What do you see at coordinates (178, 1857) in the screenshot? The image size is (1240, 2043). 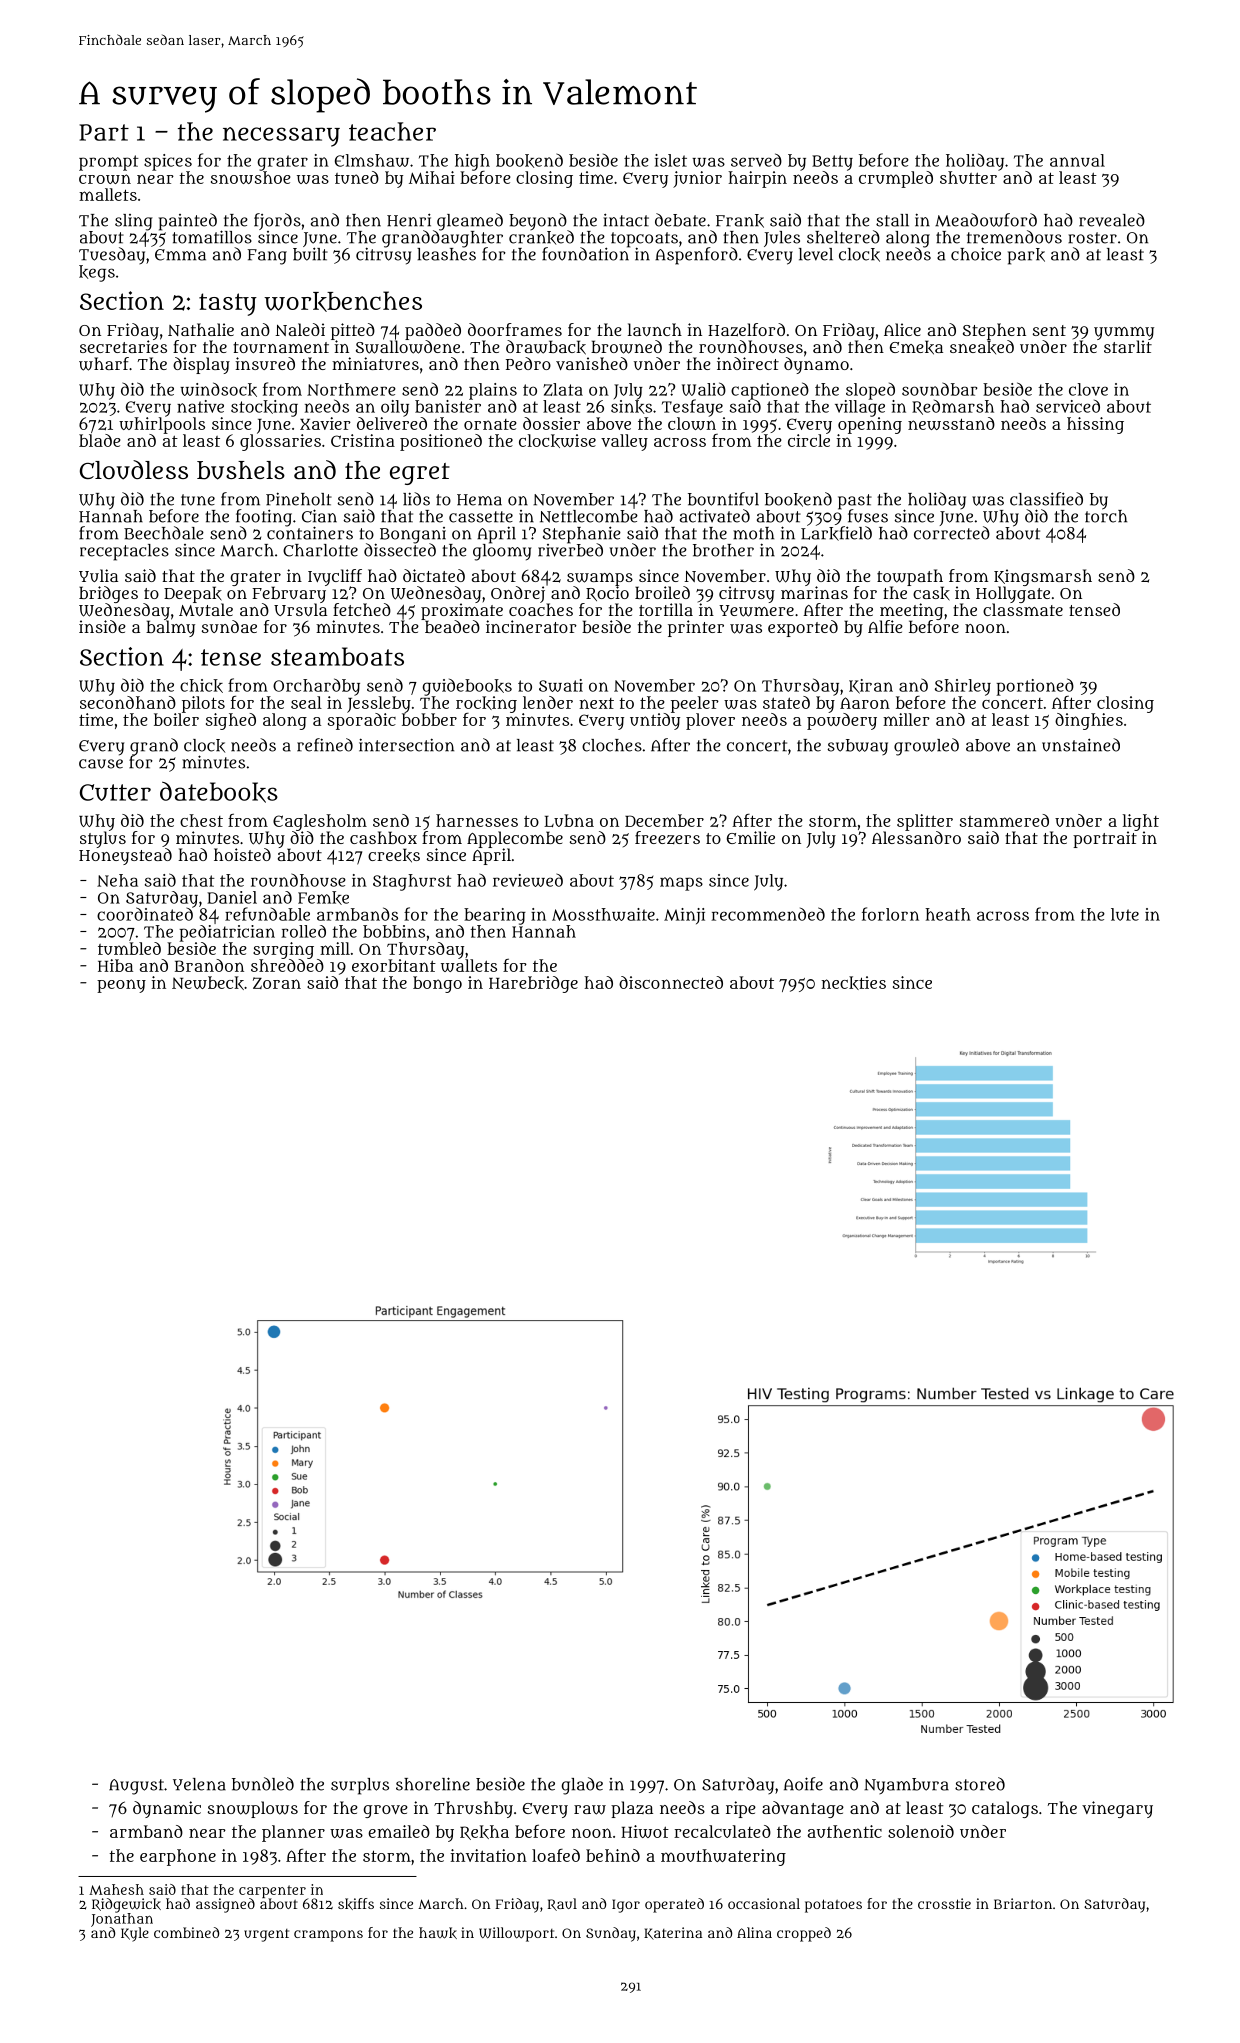 I see `earphone` at bounding box center [178, 1857].
